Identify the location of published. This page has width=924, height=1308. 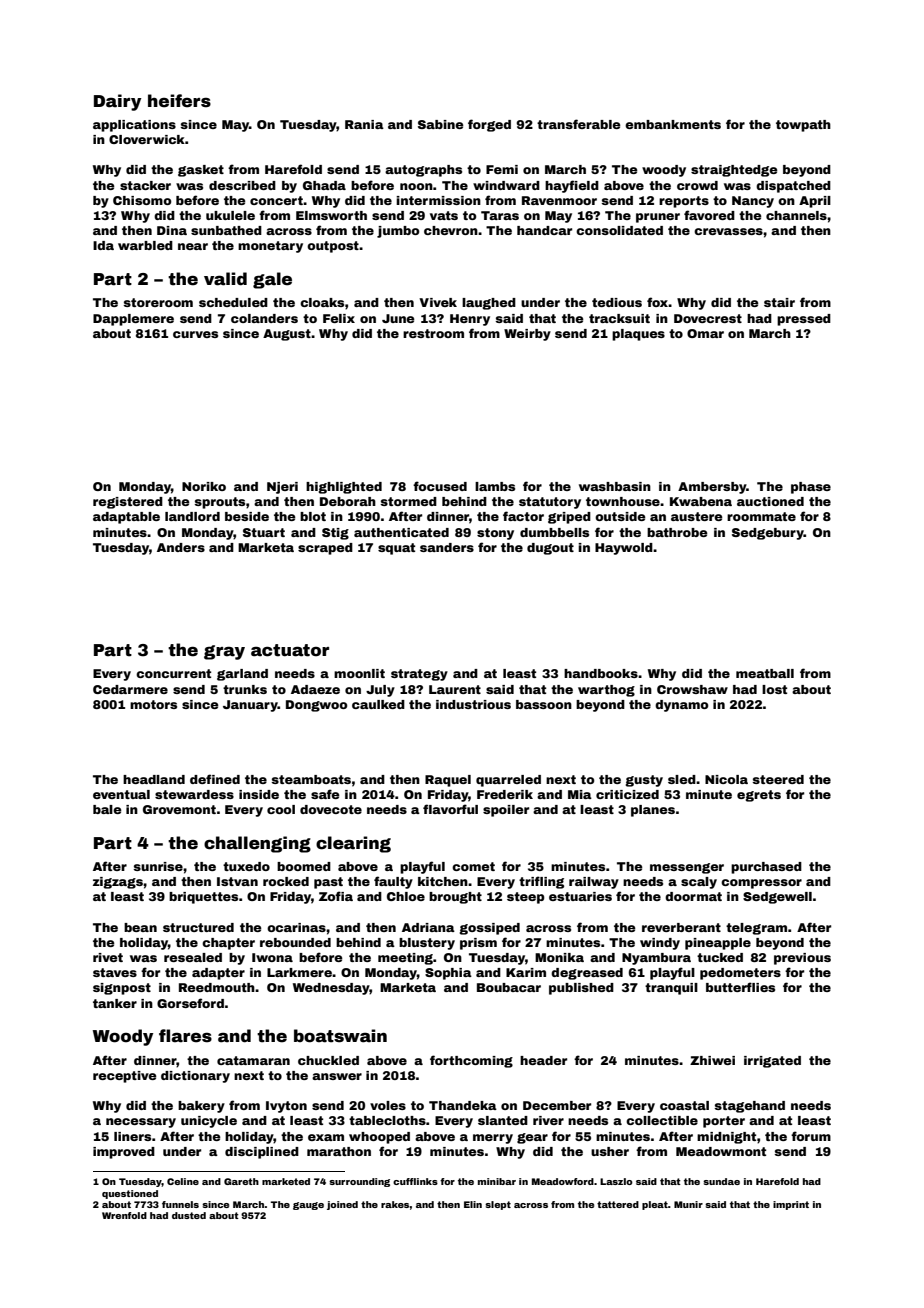
(581, 989).
